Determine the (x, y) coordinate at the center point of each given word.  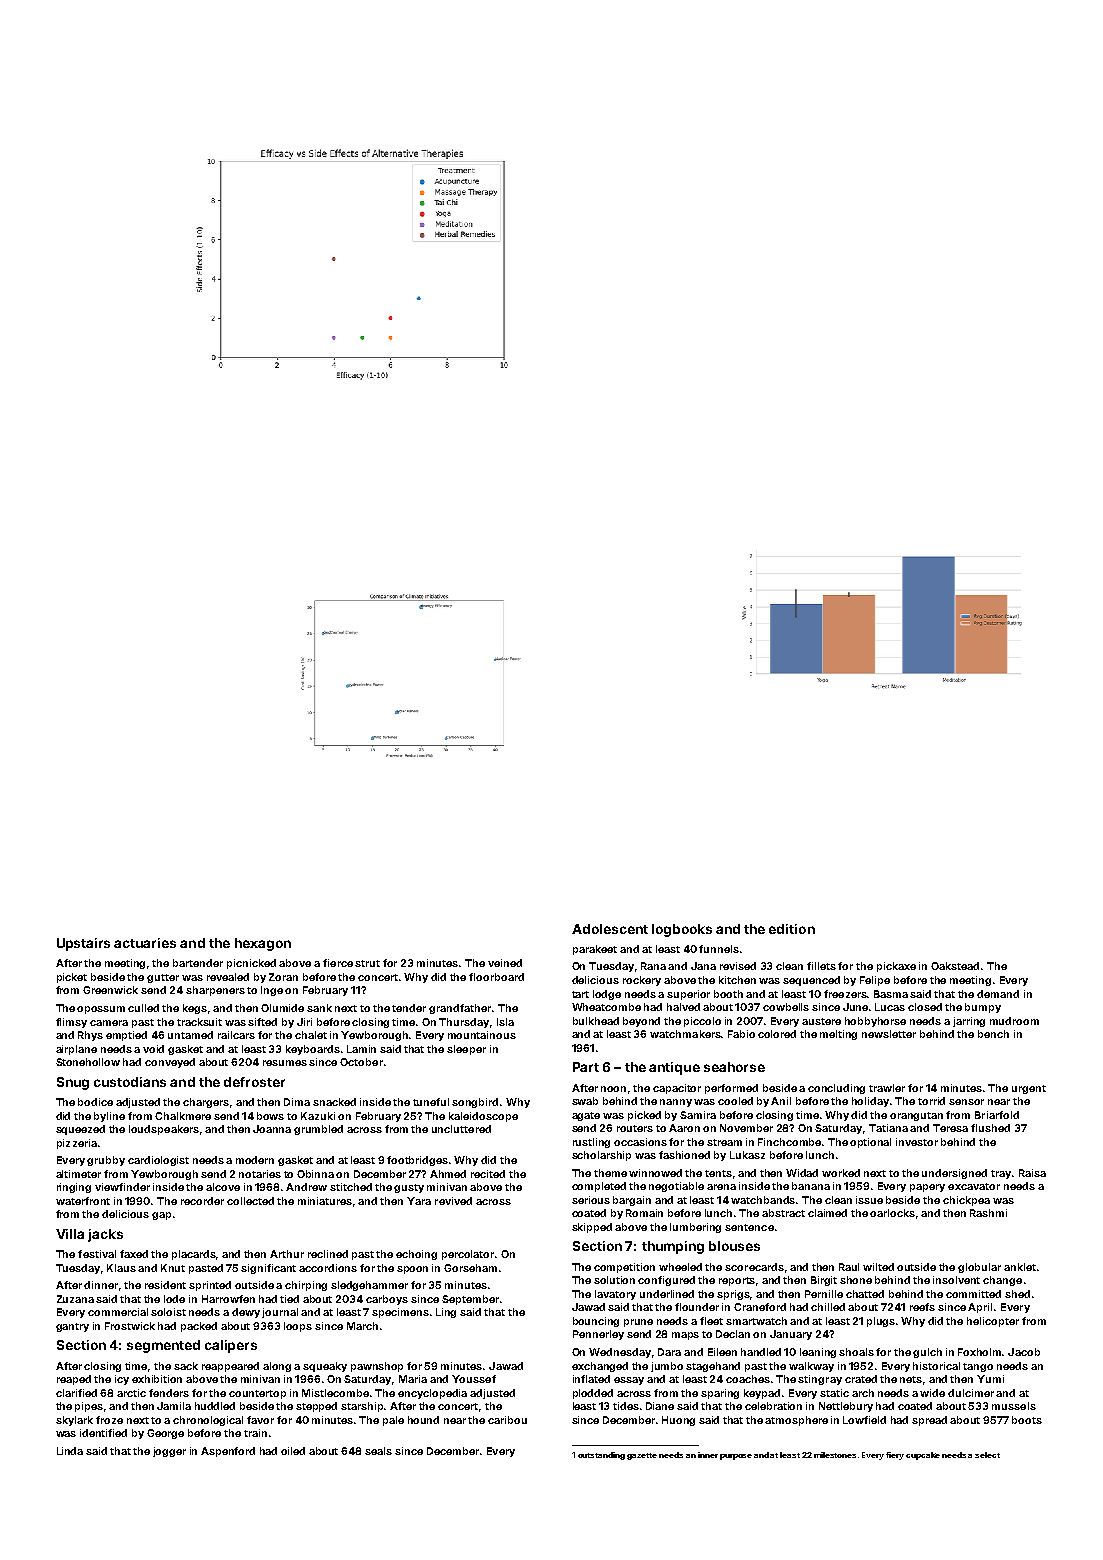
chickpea (966, 1201)
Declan (733, 1334)
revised (738, 966)
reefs (922, 1307)
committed (973, 1294)
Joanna (272, 1129)
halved (683, 1007)
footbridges (417, 1161)
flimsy (71, 1023)
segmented (163, 1346)
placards (194, 1255)
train (255, 1433)
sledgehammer (369, 1286)
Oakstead (955, 966)
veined (505, 963)
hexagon (263, 944)
